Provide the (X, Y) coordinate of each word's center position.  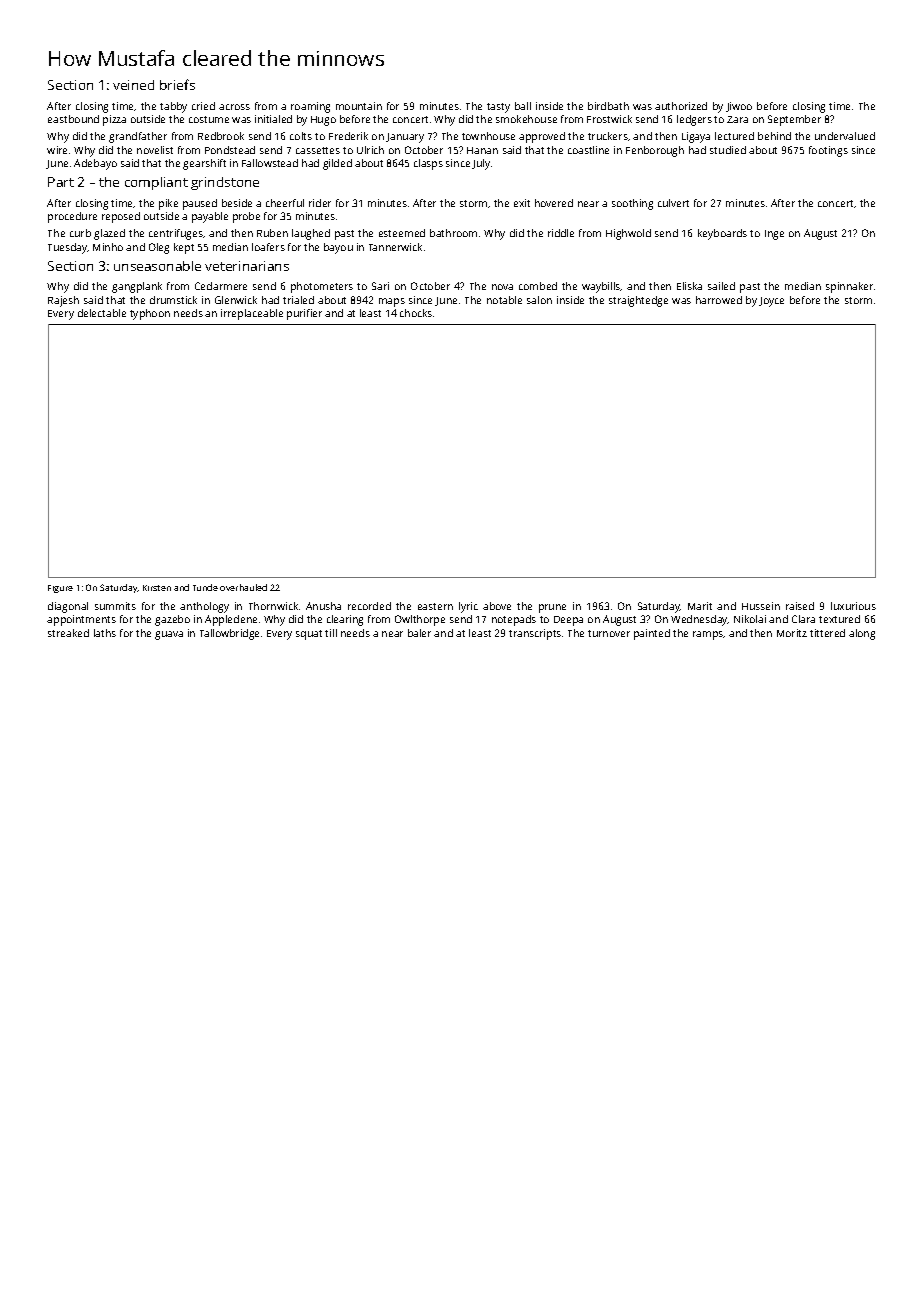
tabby (173, 107)
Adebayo (95, 164)
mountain (359, 106)
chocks (416, 313)
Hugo (323, 121)
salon (539, 300)
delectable (102, 313)
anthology (204, 607)
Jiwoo (739, 107)
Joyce (771, 302)
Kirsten (157, 588)
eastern (435, 606)
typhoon (150, 314)
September (794, 120)
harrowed (719, 300)
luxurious (853, 606)
